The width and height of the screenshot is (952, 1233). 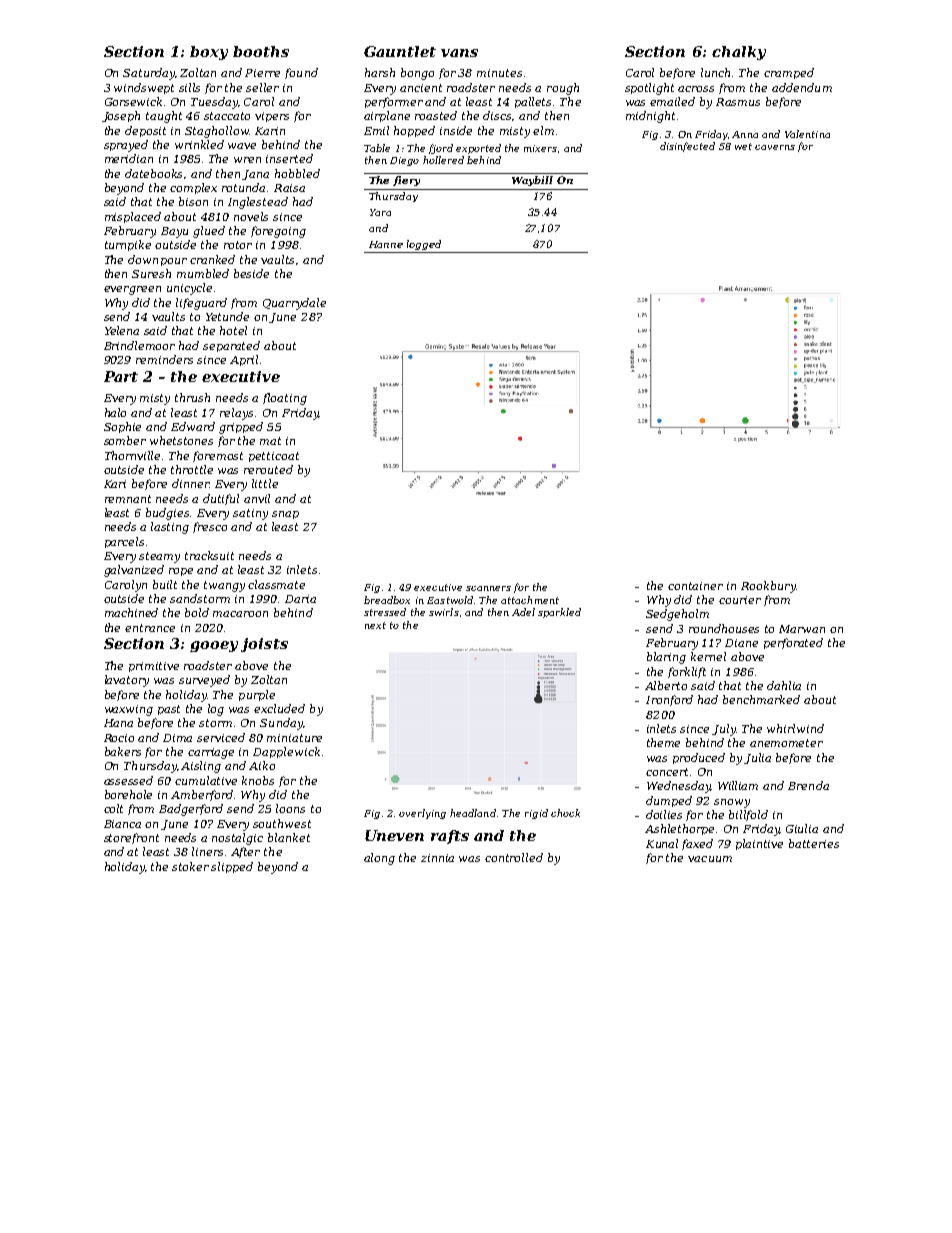 I want to click on theme, so click(x=663, y=742).
